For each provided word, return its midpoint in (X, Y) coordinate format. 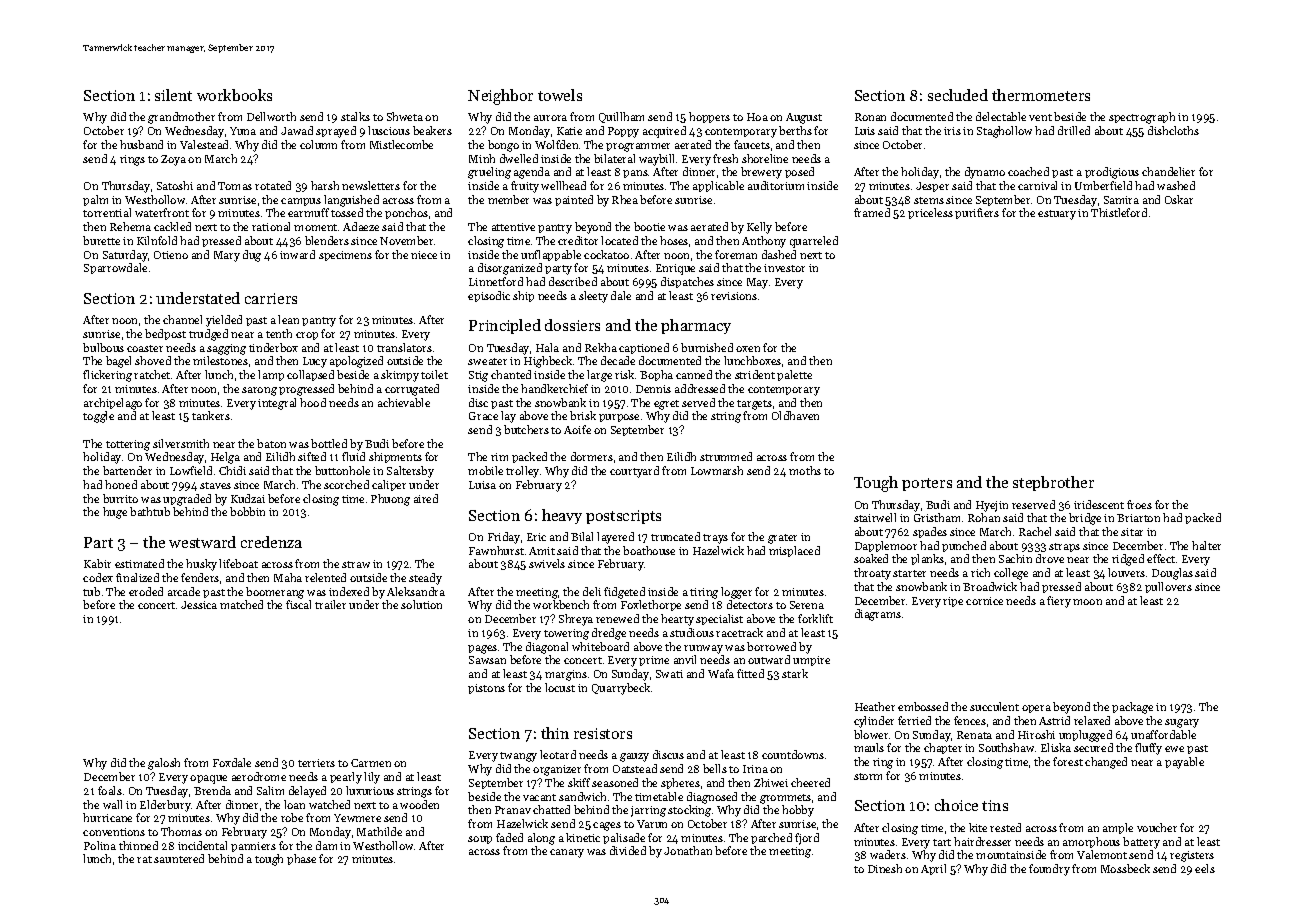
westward (202, 542)
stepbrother (1053, 483)
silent (173, 95)
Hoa (757, 117)
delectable (1001, 116)
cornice (984, 601)
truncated (675, 536)
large (599, 376)
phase (301, 859)
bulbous (103, 347)
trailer (330, 604)
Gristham (937, 517)
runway (703, 649)
